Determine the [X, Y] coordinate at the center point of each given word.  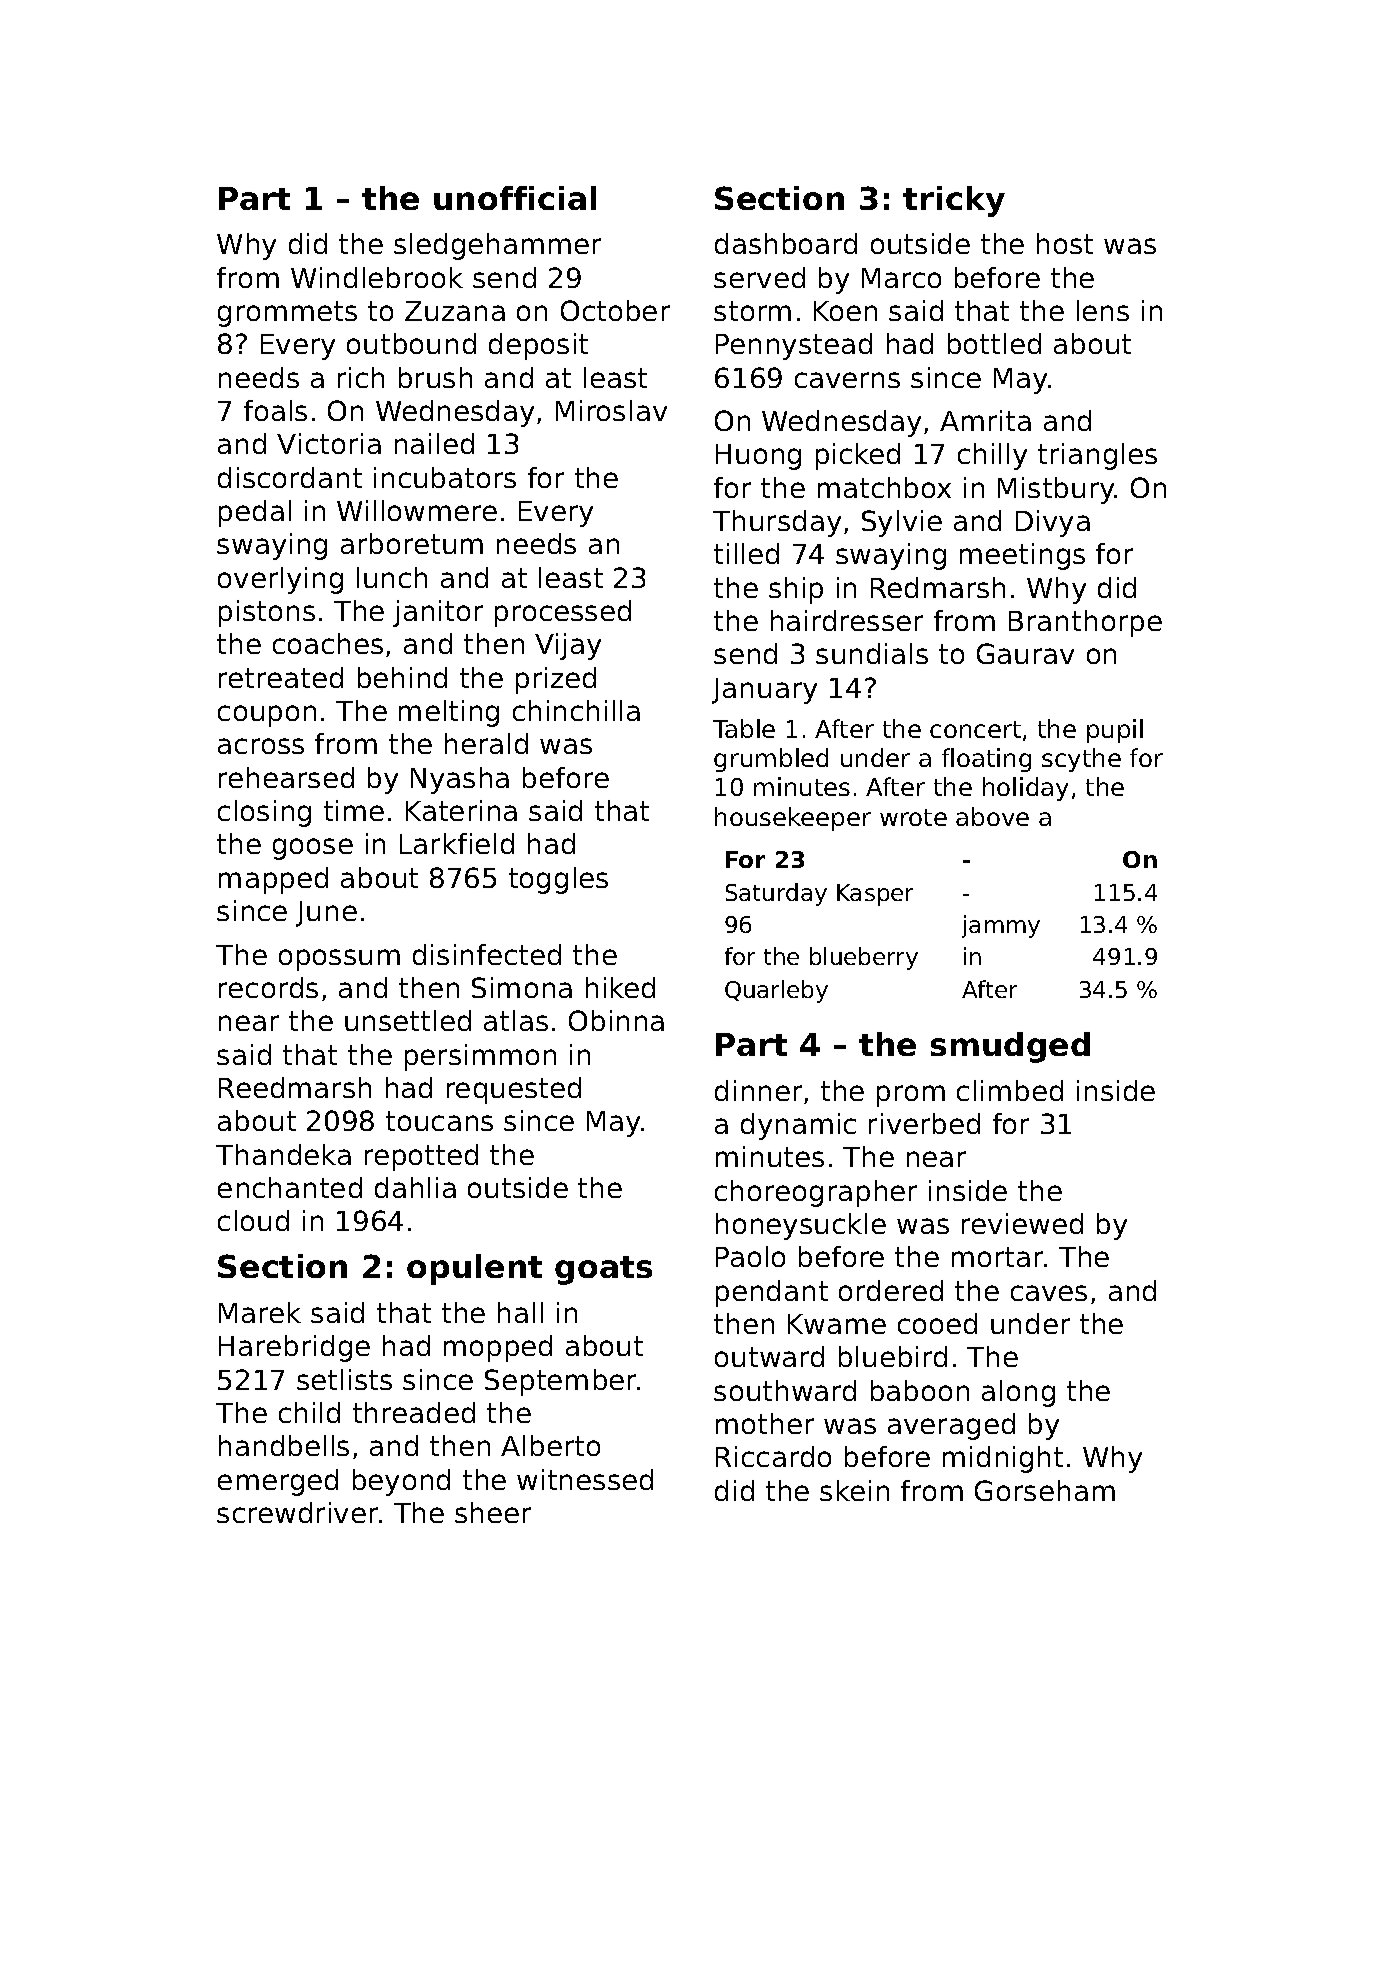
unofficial [515, 198]
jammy [1001, 926]
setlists [344, 1379]
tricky [954, 201]
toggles [558, 880]
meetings [1022, 556]
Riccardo [773, 1456]
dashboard [786, 243]
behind [402, 677]
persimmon [480, 1057]
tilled [746, 553]
